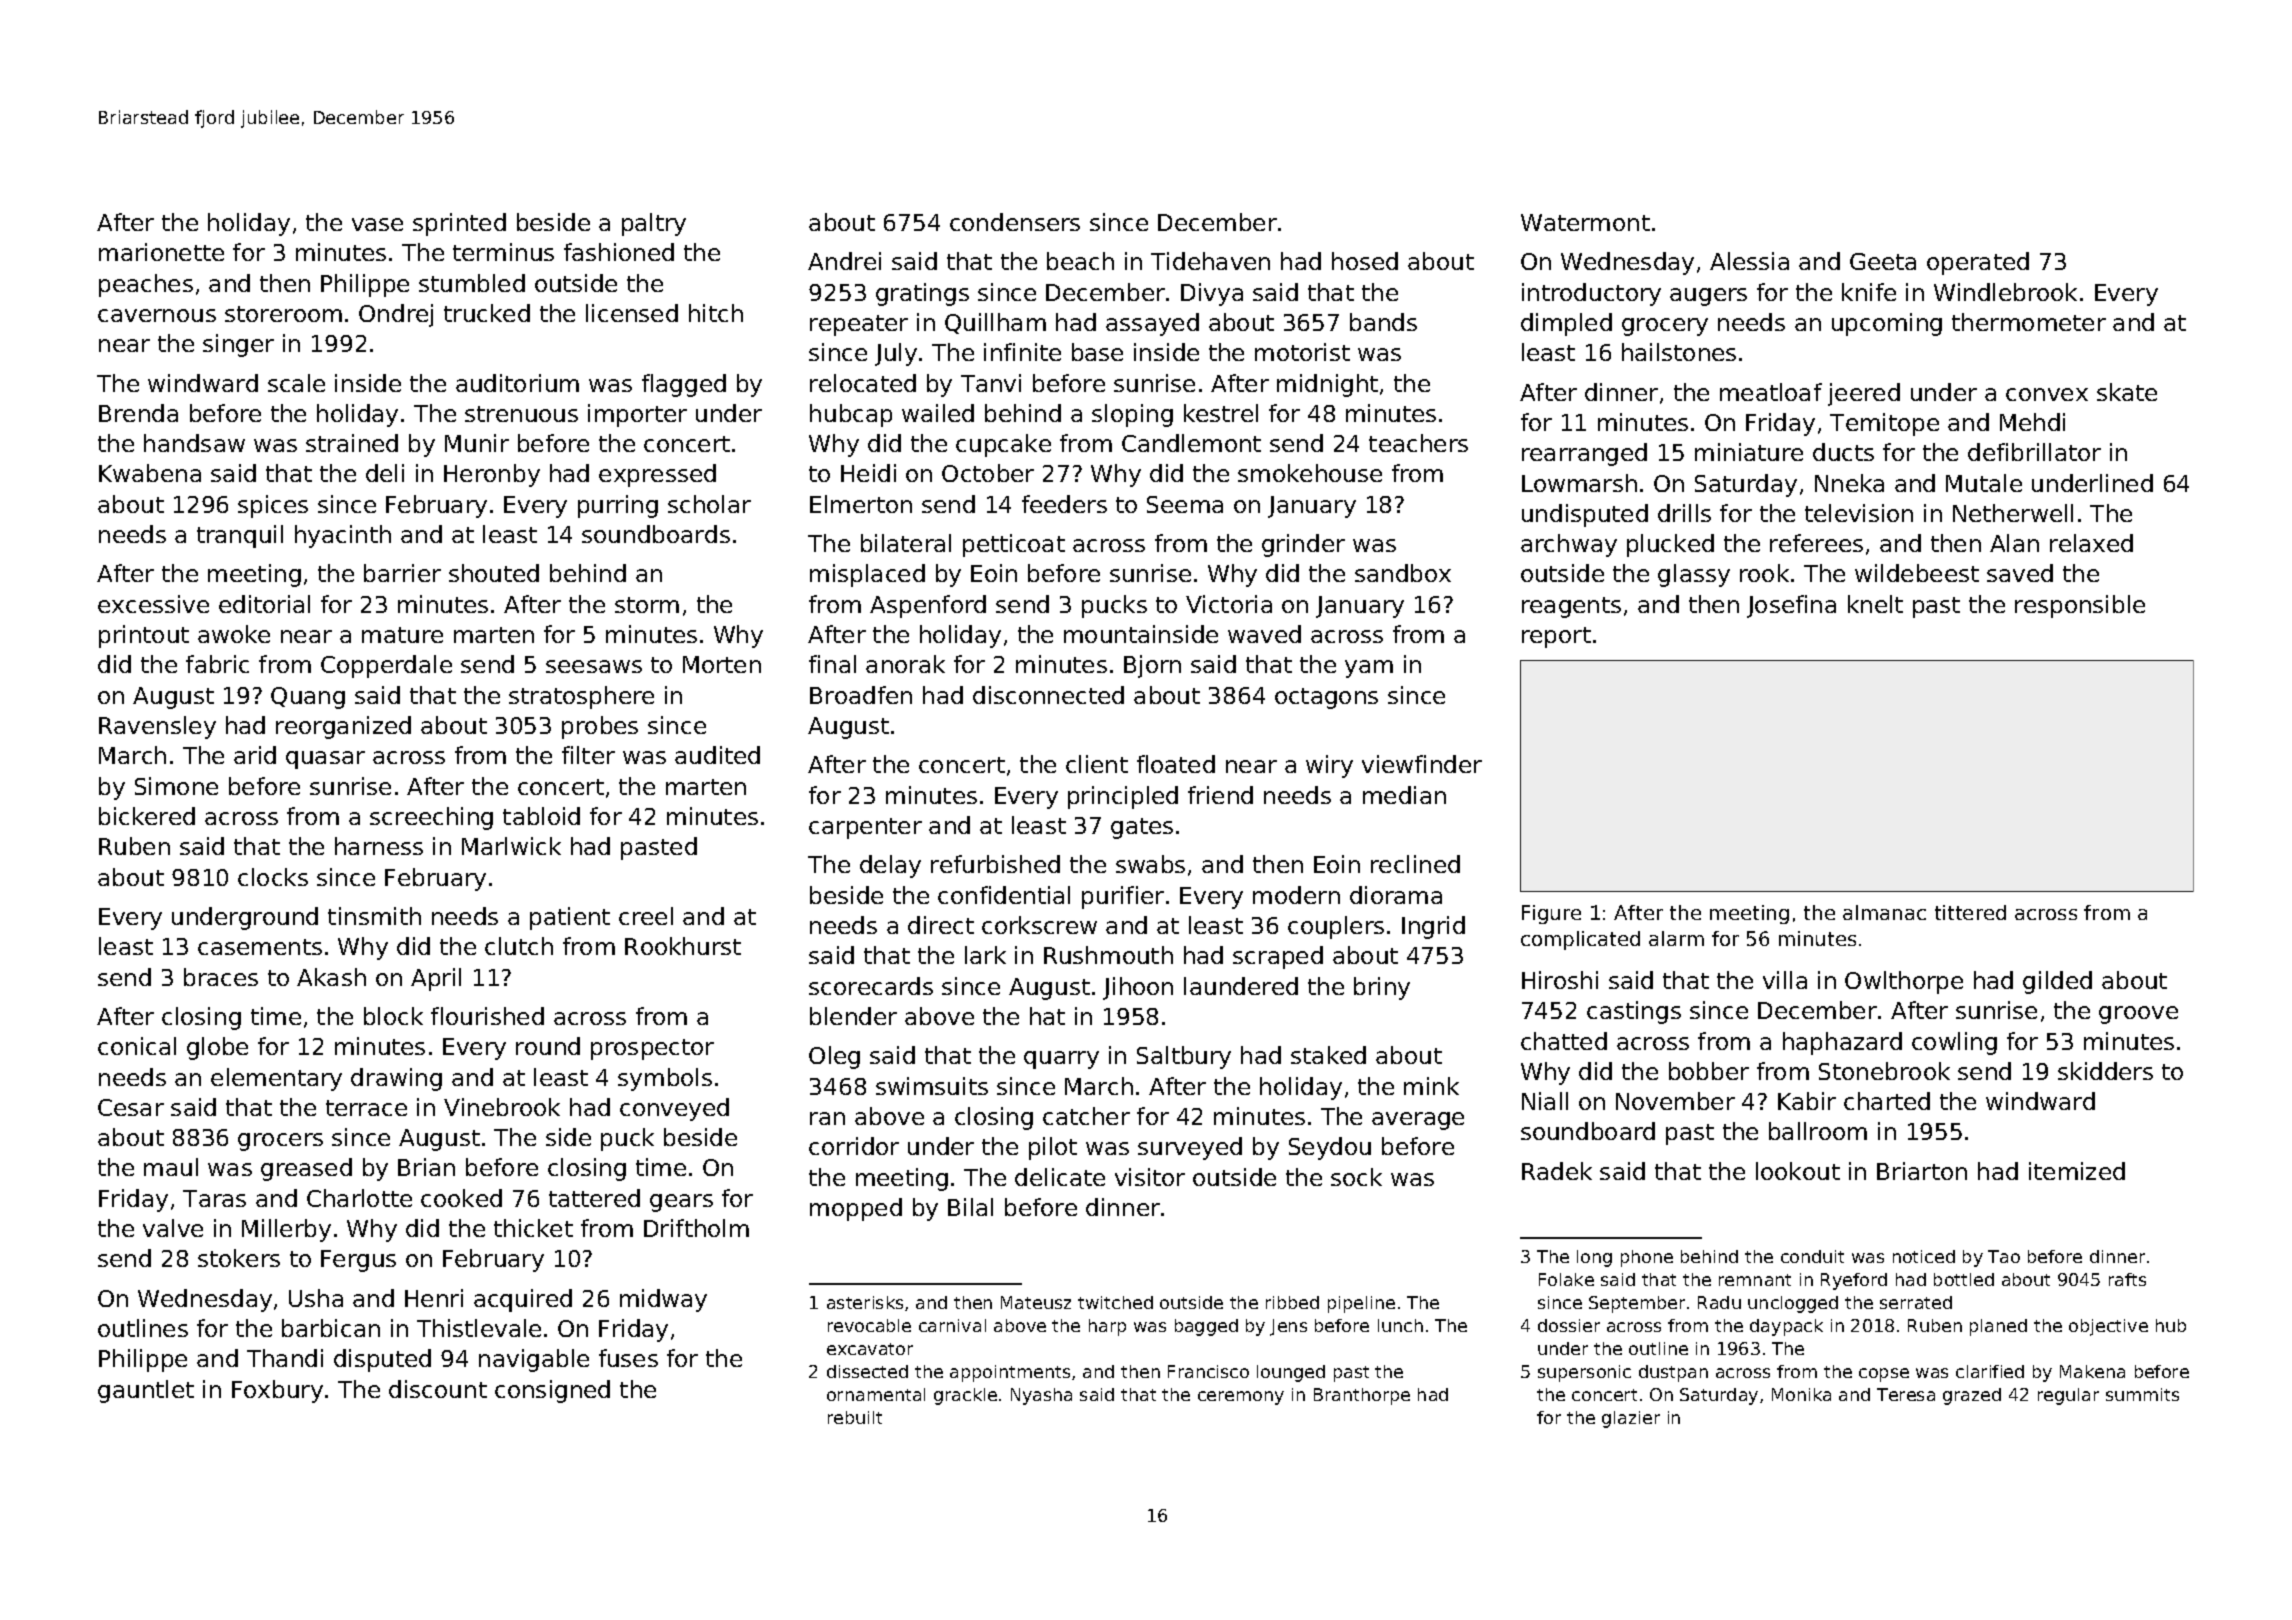 Image resolution: width=2292 pixels, height=1620 pixels. Describe the element at coordinates (1123, 797) in the document. I see `principled` at that location.
